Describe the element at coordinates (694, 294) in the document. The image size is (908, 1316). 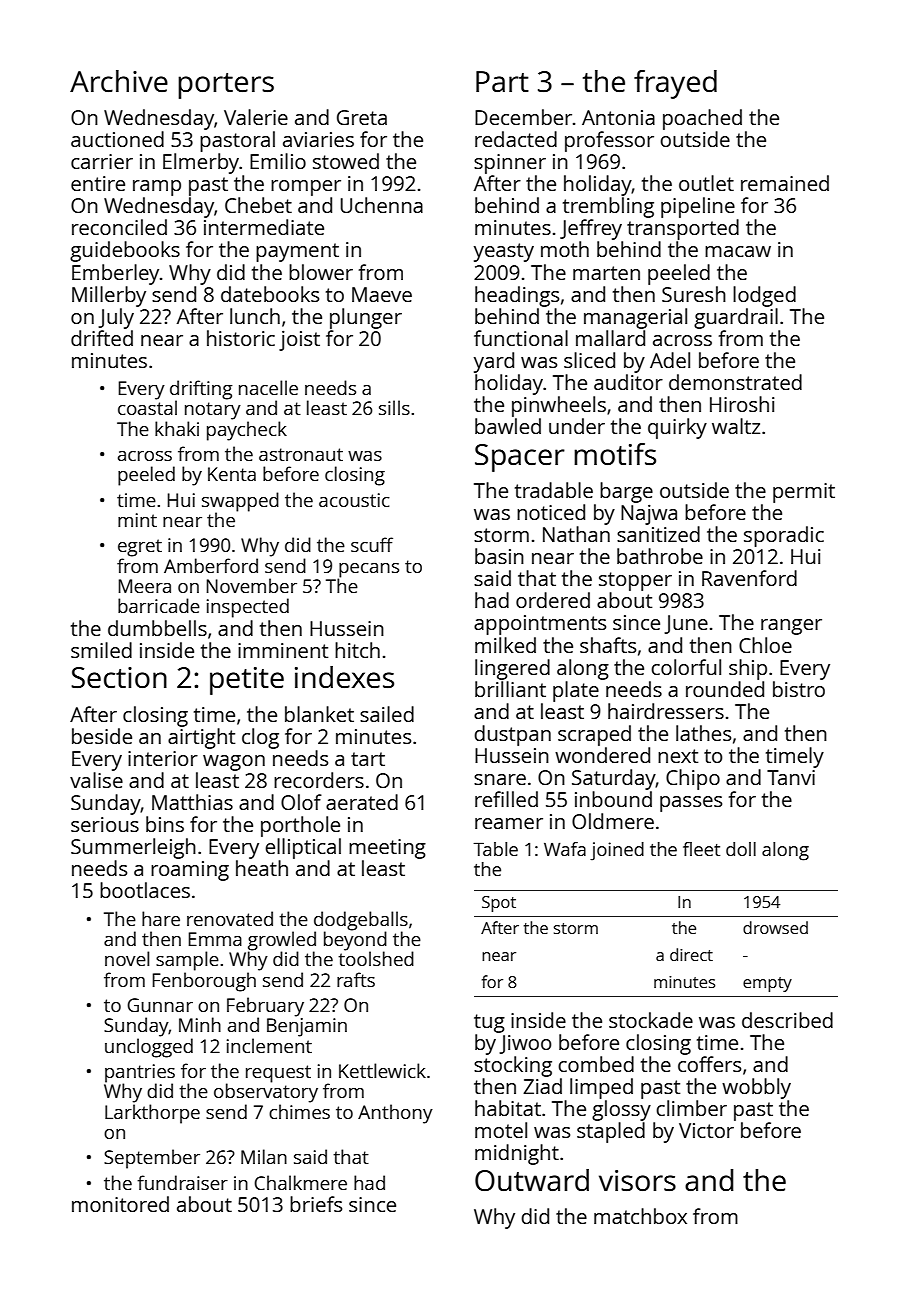
I see `Suresh` at that location.
